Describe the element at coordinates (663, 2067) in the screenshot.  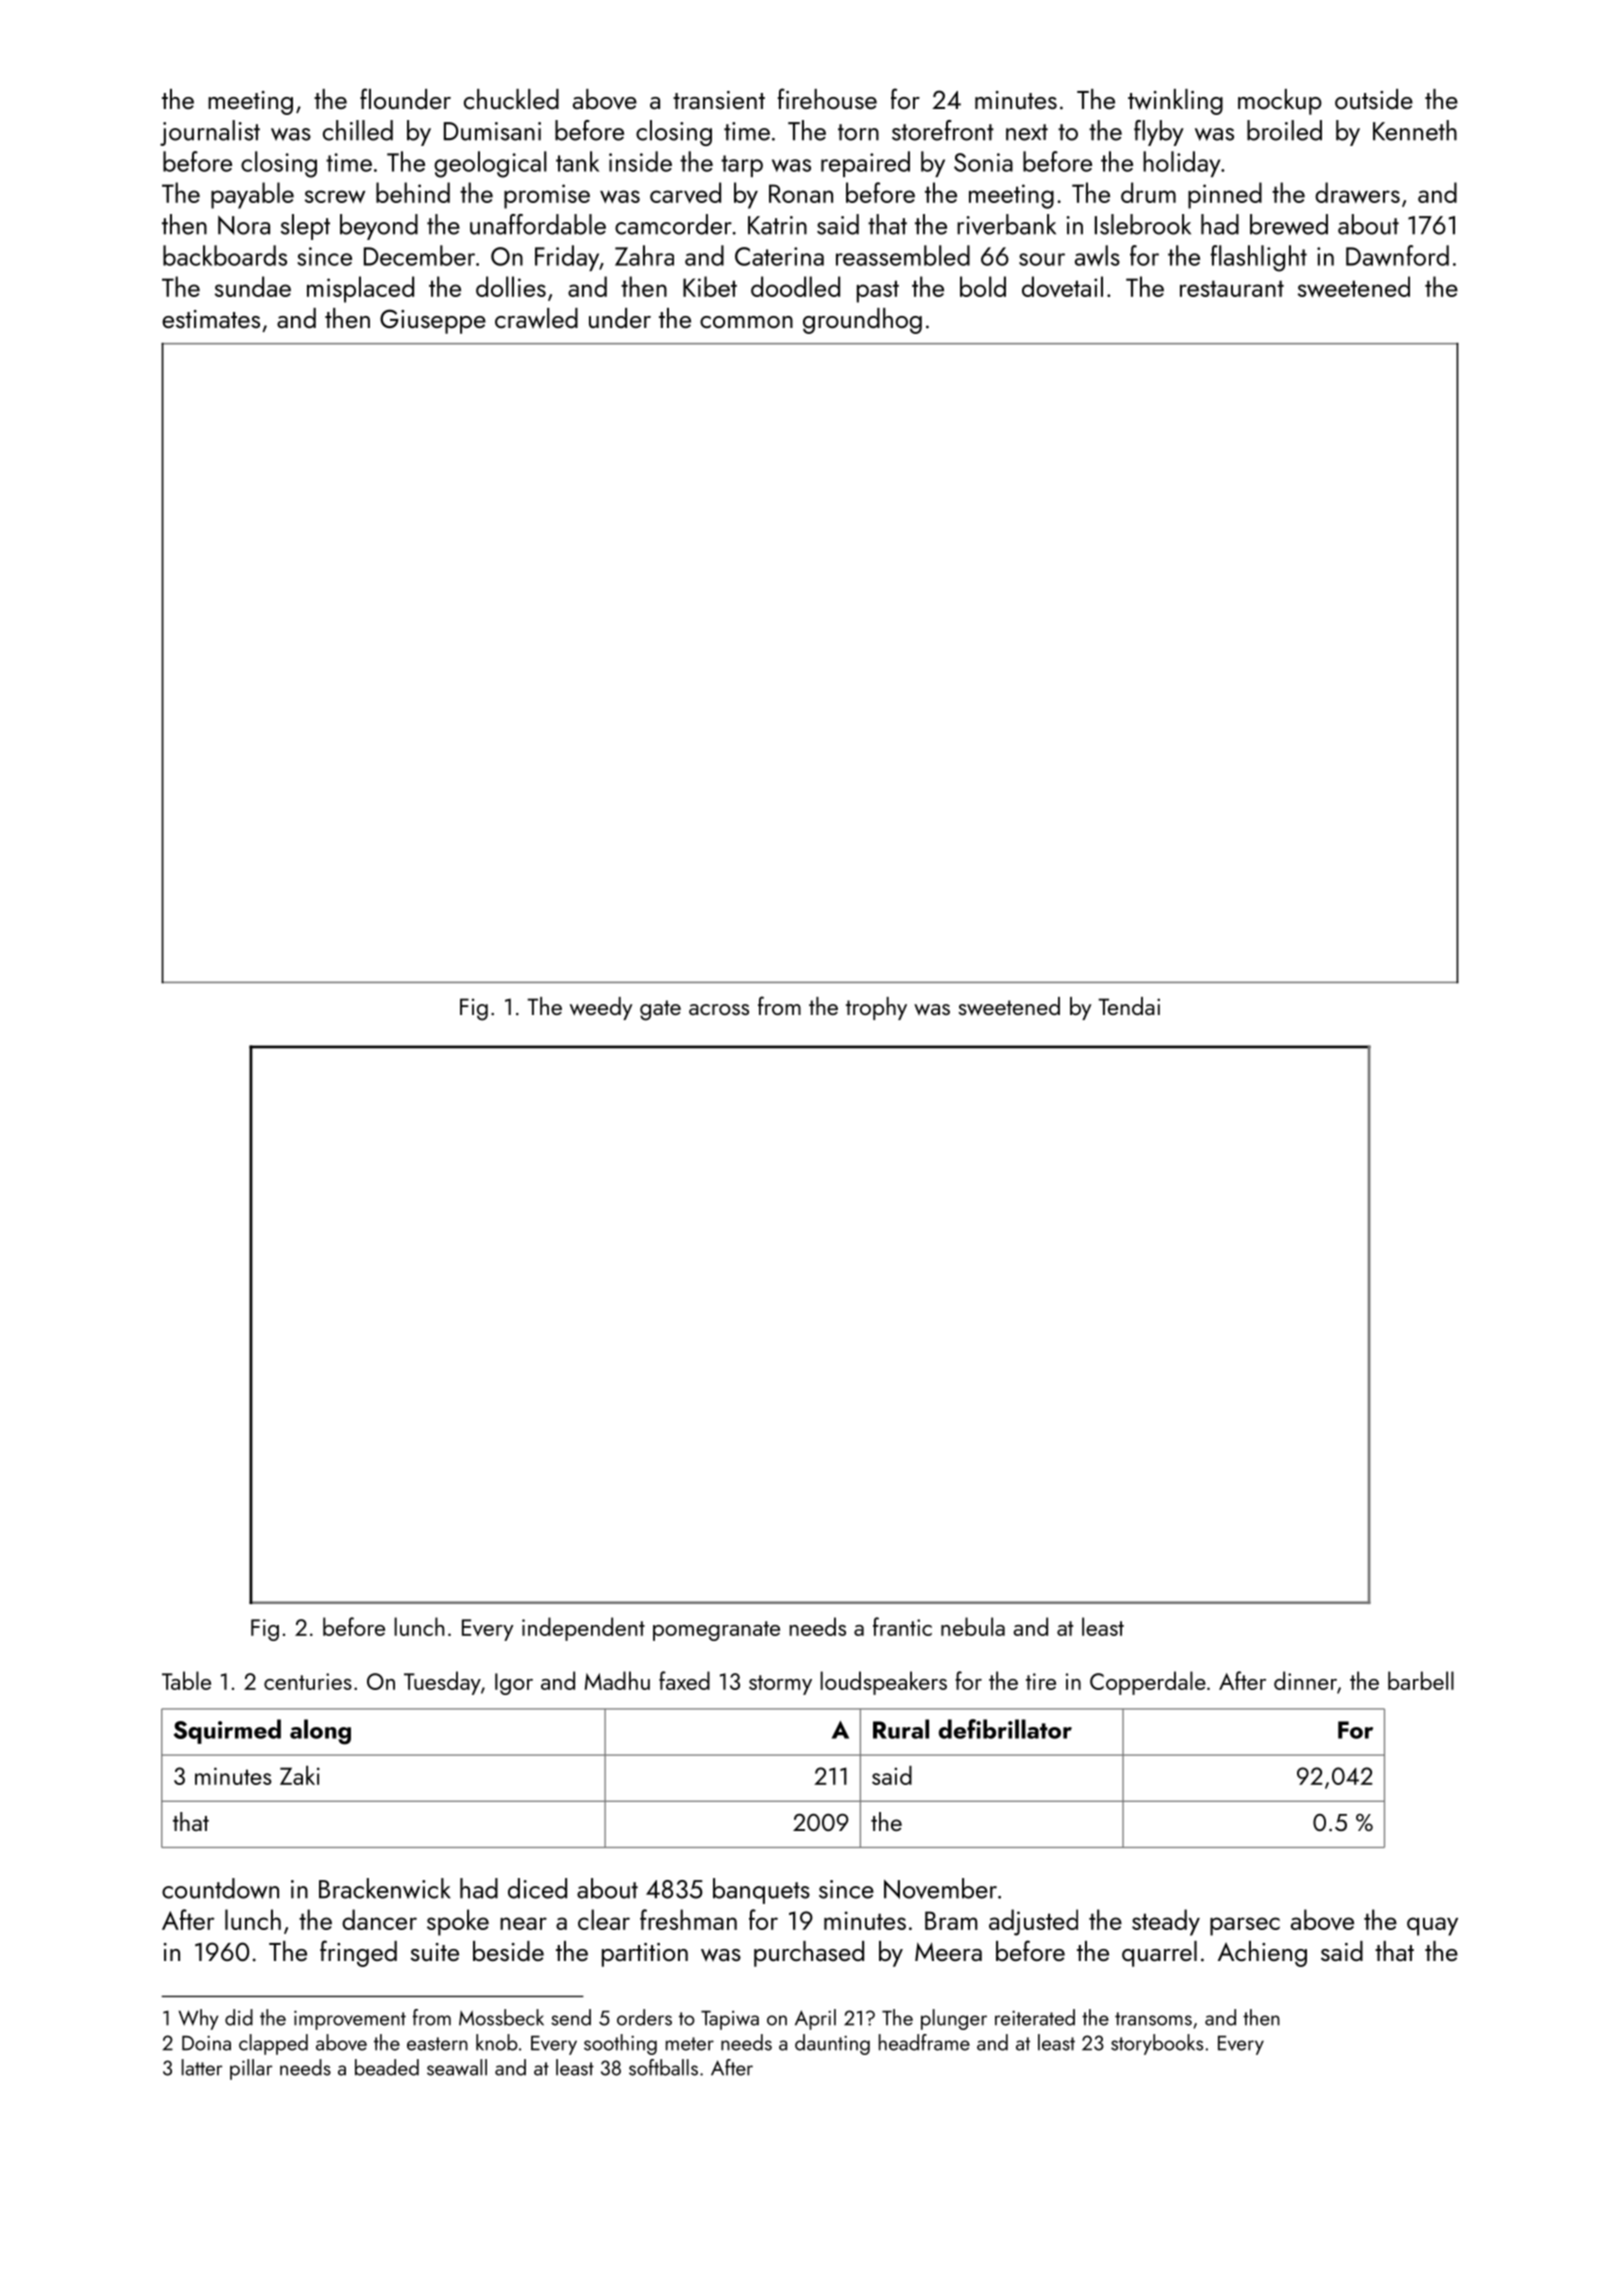
I see `softballs` at that location.
